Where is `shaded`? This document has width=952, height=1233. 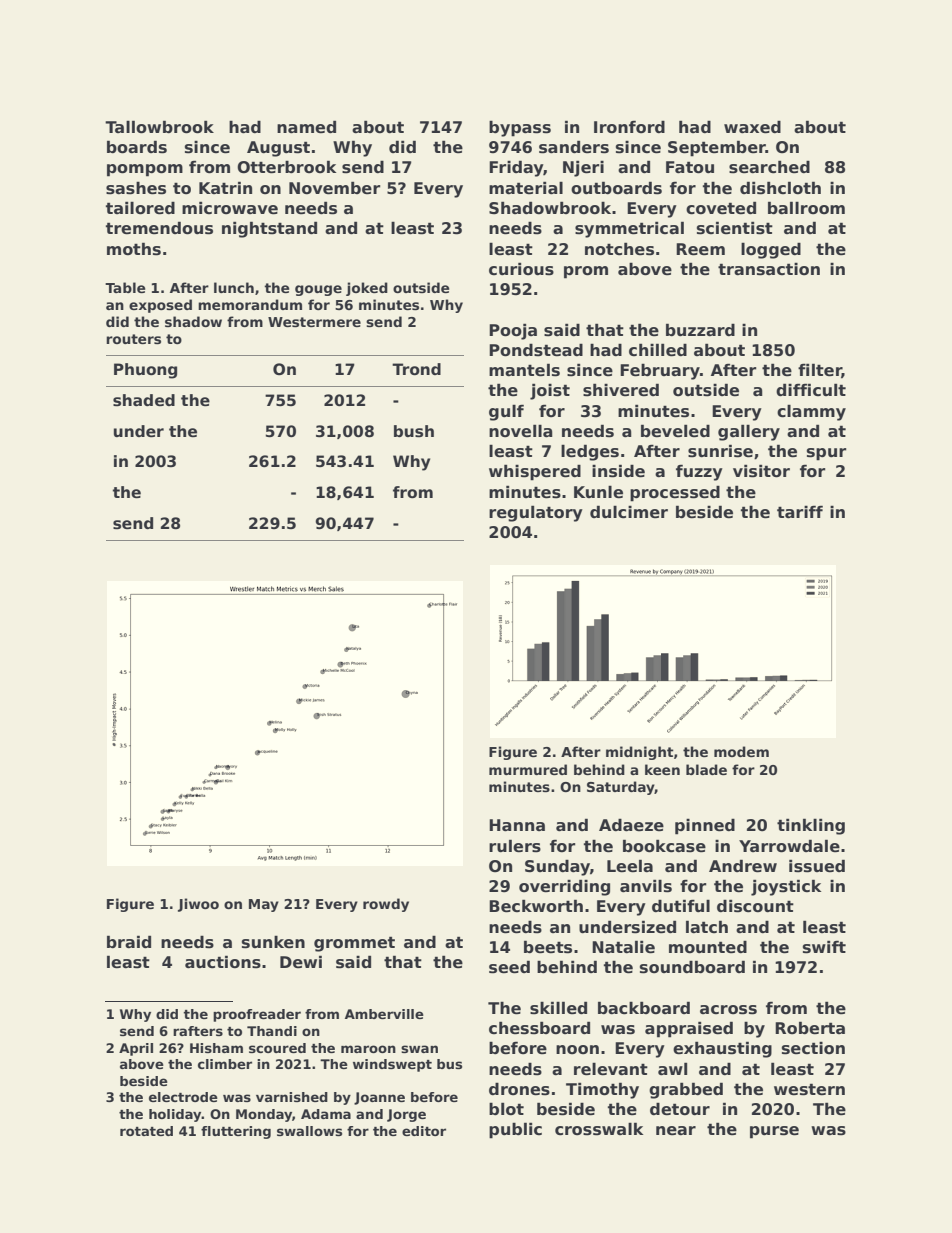 shaded is located at coordinates (144, 400).
